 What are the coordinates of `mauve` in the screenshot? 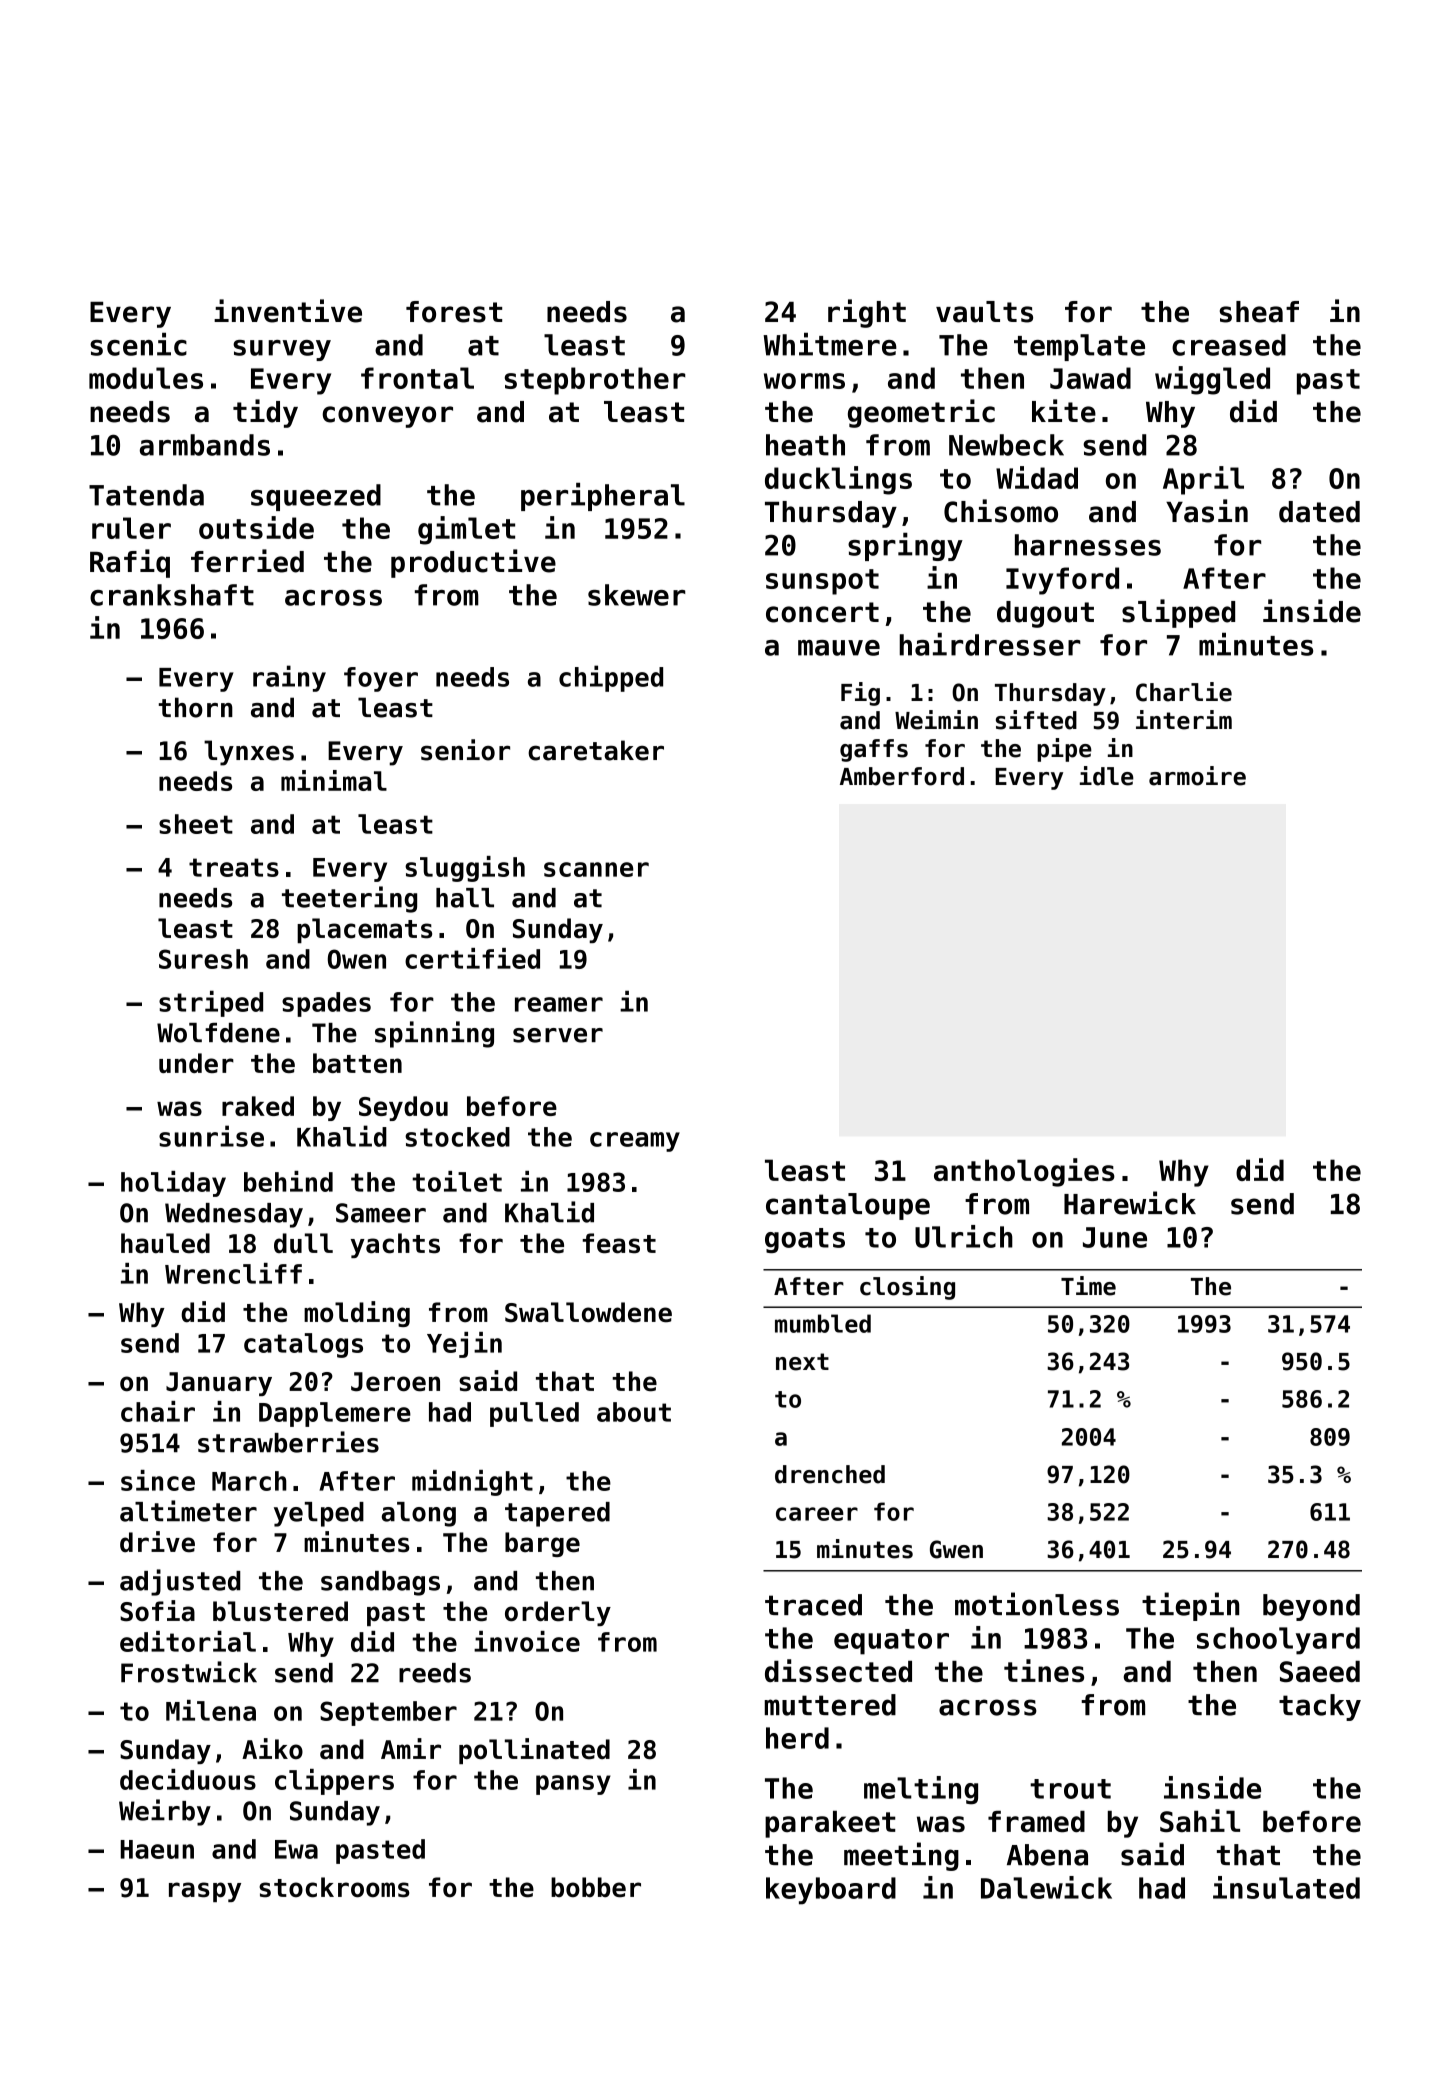 It's located at (839, 648).
